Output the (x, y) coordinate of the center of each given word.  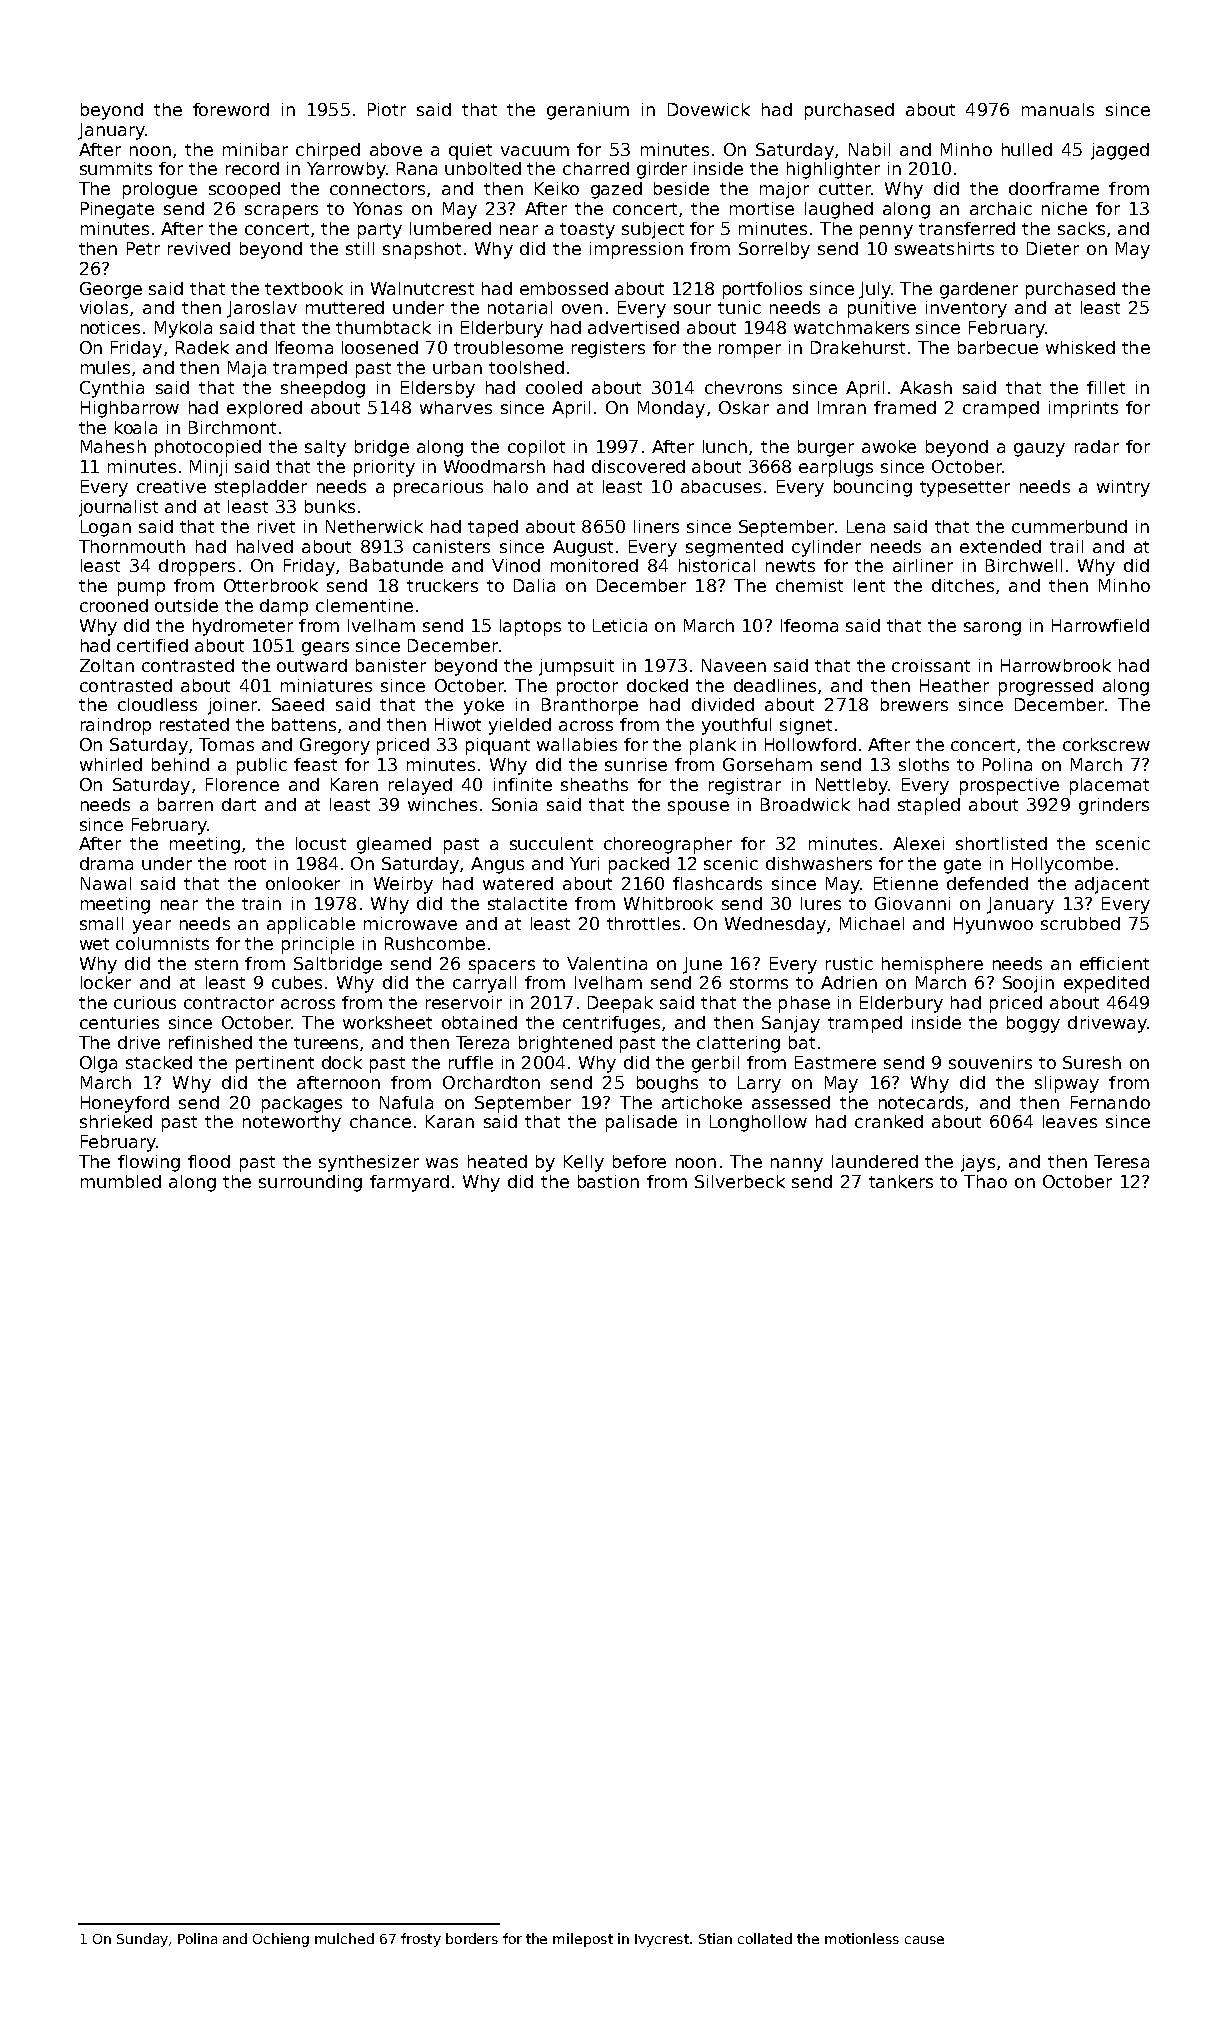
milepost (583, 1940)
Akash (926, 387)
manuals (1058, 109)
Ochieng (281, 1940)
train (261, 903)
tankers (901, 1181)
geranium (588, 111)
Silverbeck (740, 1181)
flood (209, 1161)
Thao (985, 1181)
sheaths (594, 784)
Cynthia (112, 389)
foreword (231, 109)
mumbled (121, 1181)
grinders (1114, 806)
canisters (451, 546)
